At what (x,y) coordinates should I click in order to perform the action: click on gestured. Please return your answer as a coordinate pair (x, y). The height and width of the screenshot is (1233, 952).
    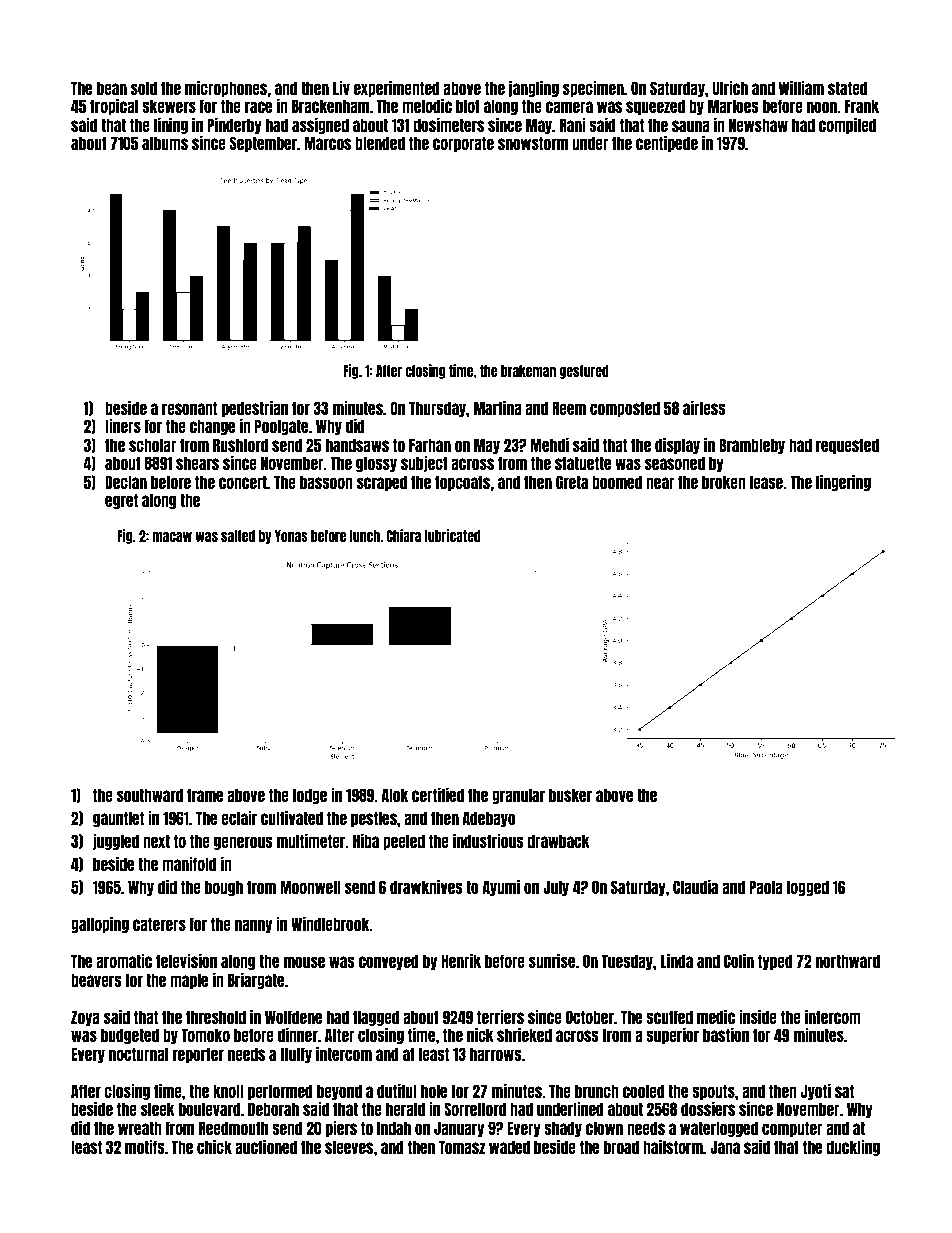
    Looking at the image, I should click on (584, 372).
